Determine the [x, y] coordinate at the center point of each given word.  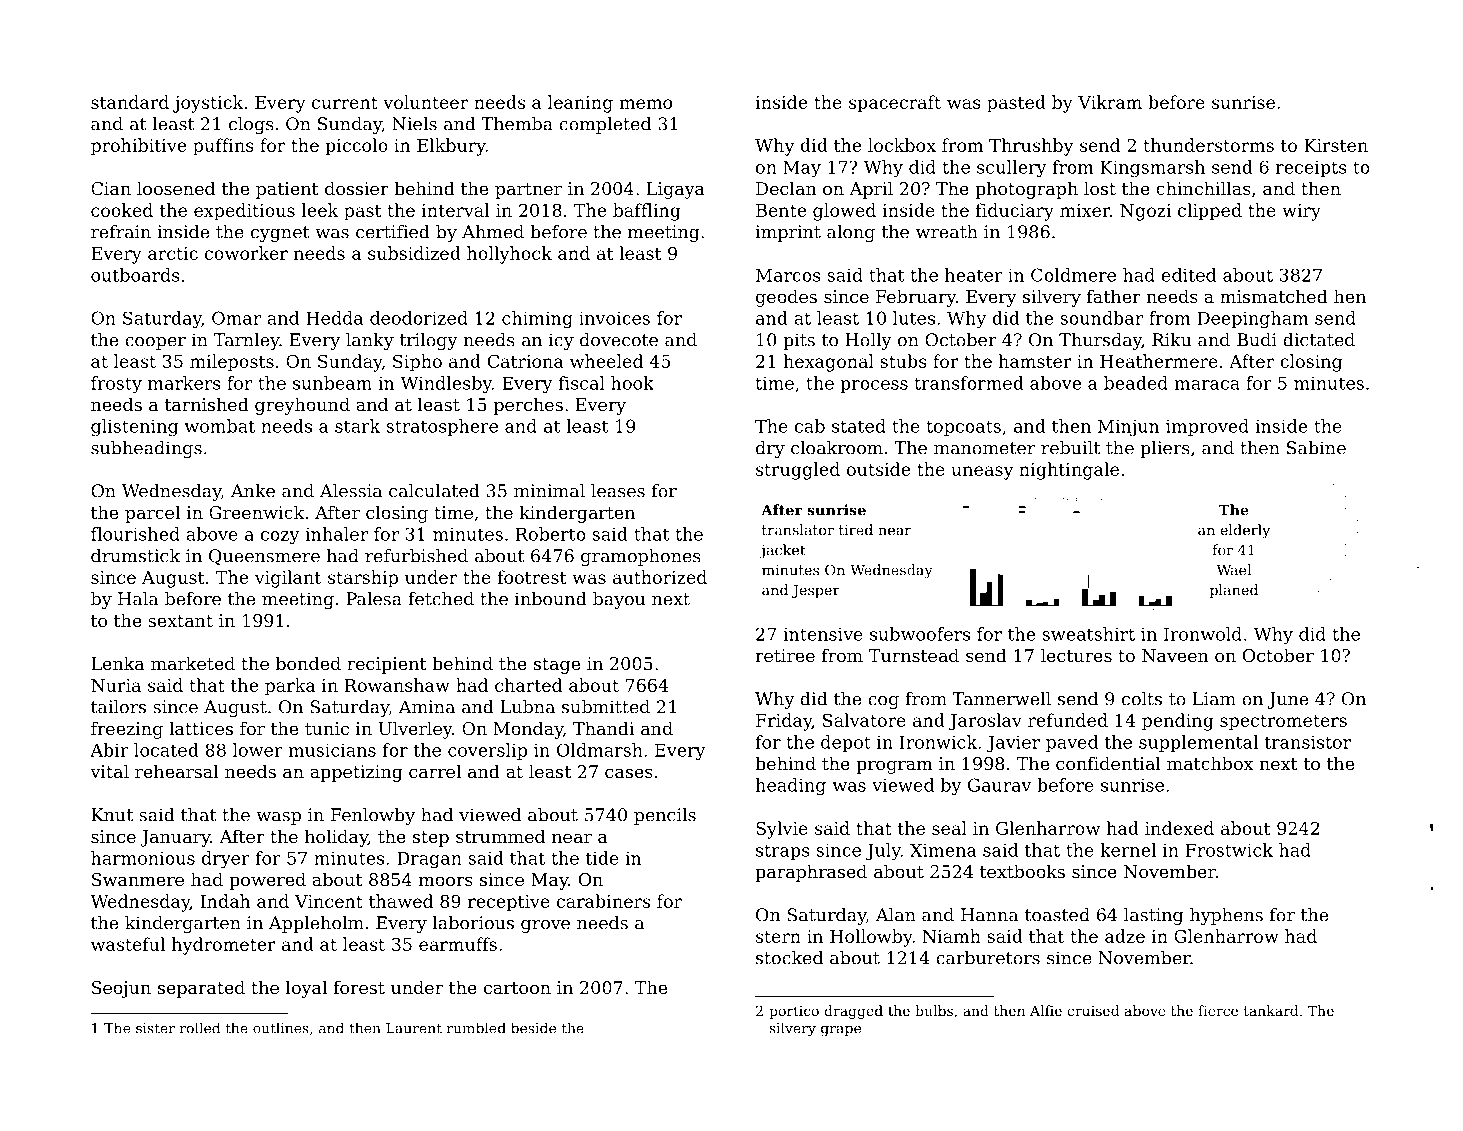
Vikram [1110, 102]
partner [528, 191]
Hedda [334, 318]
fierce [1218, 1010]
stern [778, 937]
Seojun [121, 989]
